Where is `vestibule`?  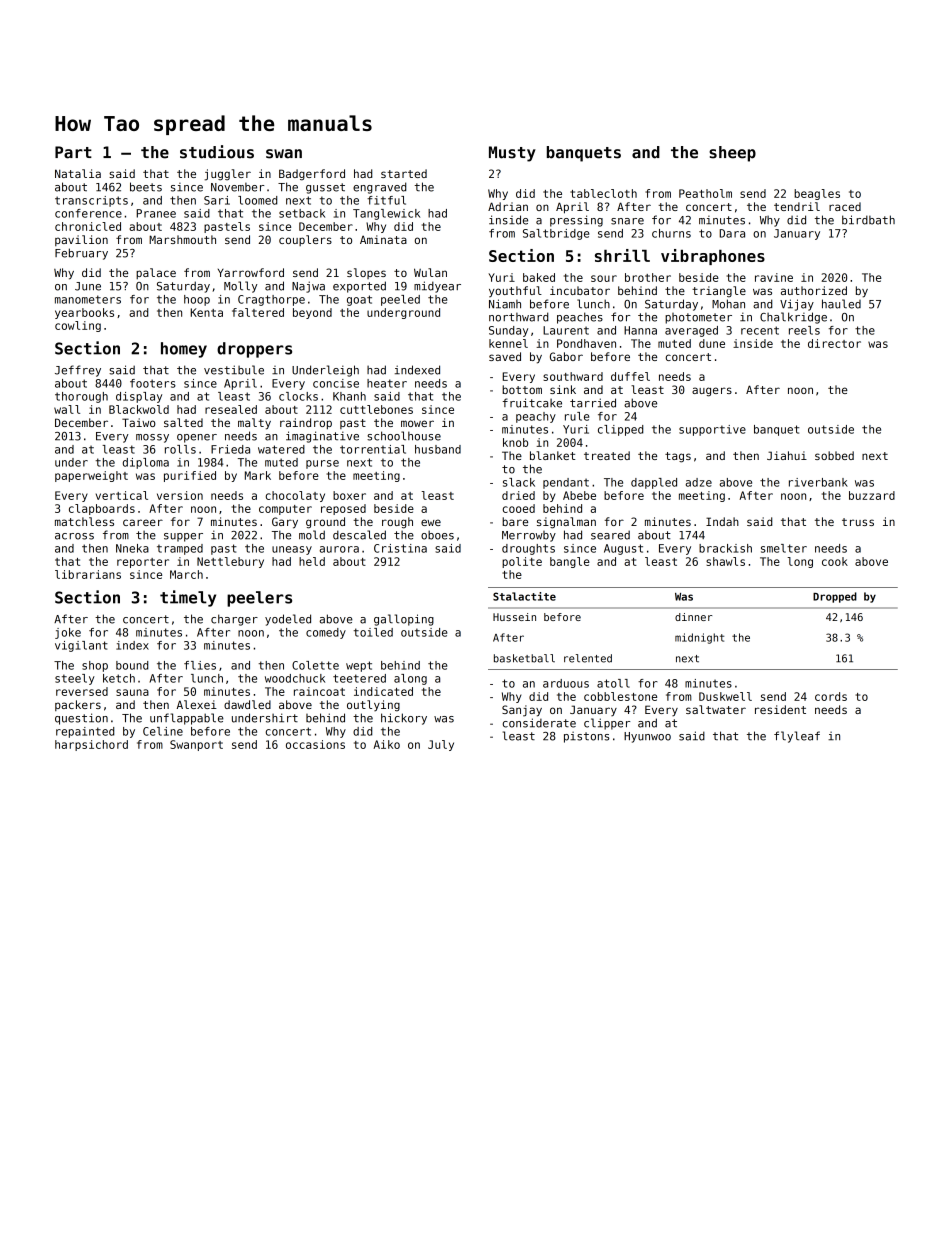 vestibule is located at coordinates (234, 370).
